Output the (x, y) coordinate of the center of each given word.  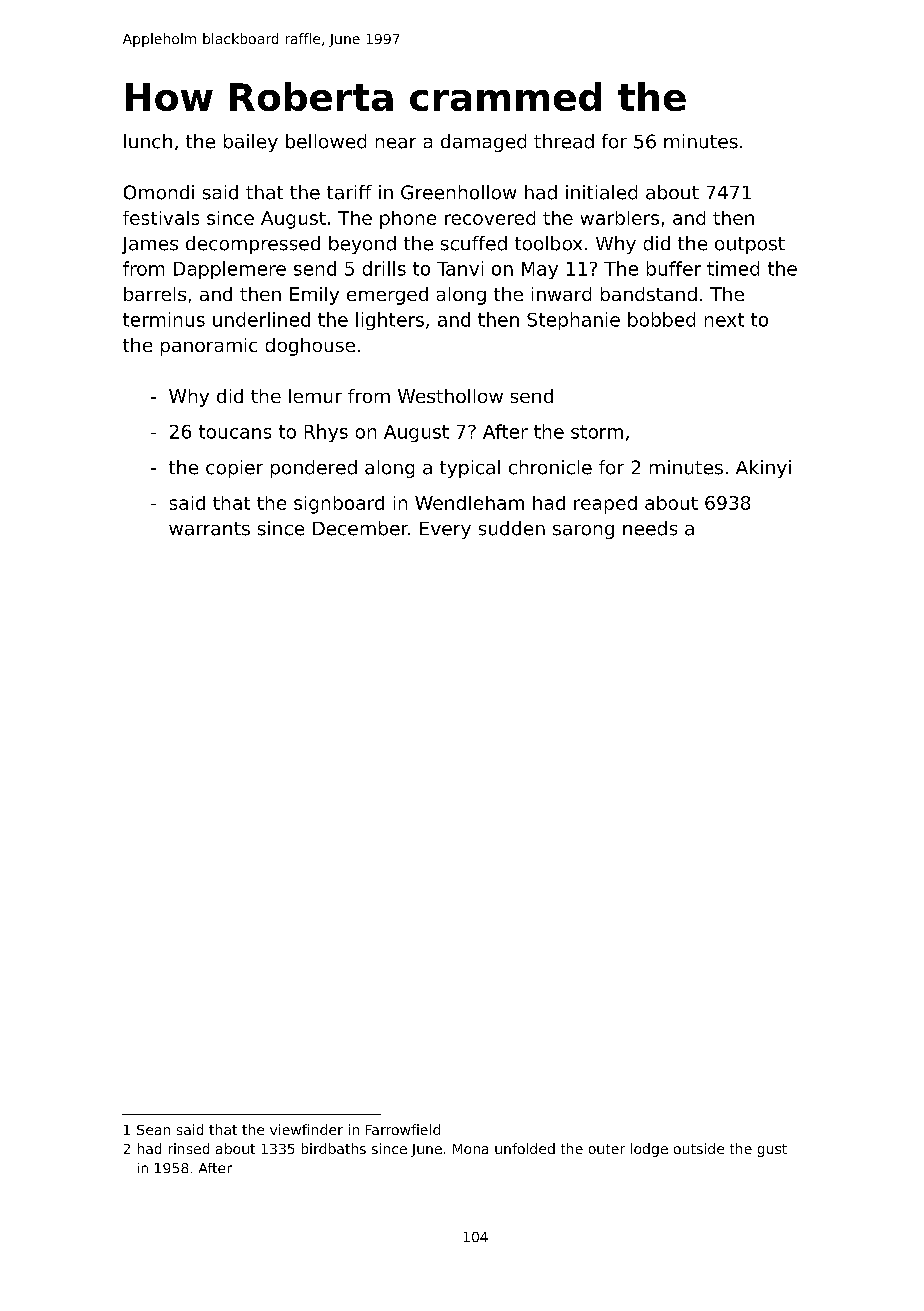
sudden (512, 528)
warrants (209, 529)
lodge (649, 1150)
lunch (148, 141)
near (396, 143)
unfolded (525, 1148)
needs (650, 528)
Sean (153, 1130)
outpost (750, 245)
